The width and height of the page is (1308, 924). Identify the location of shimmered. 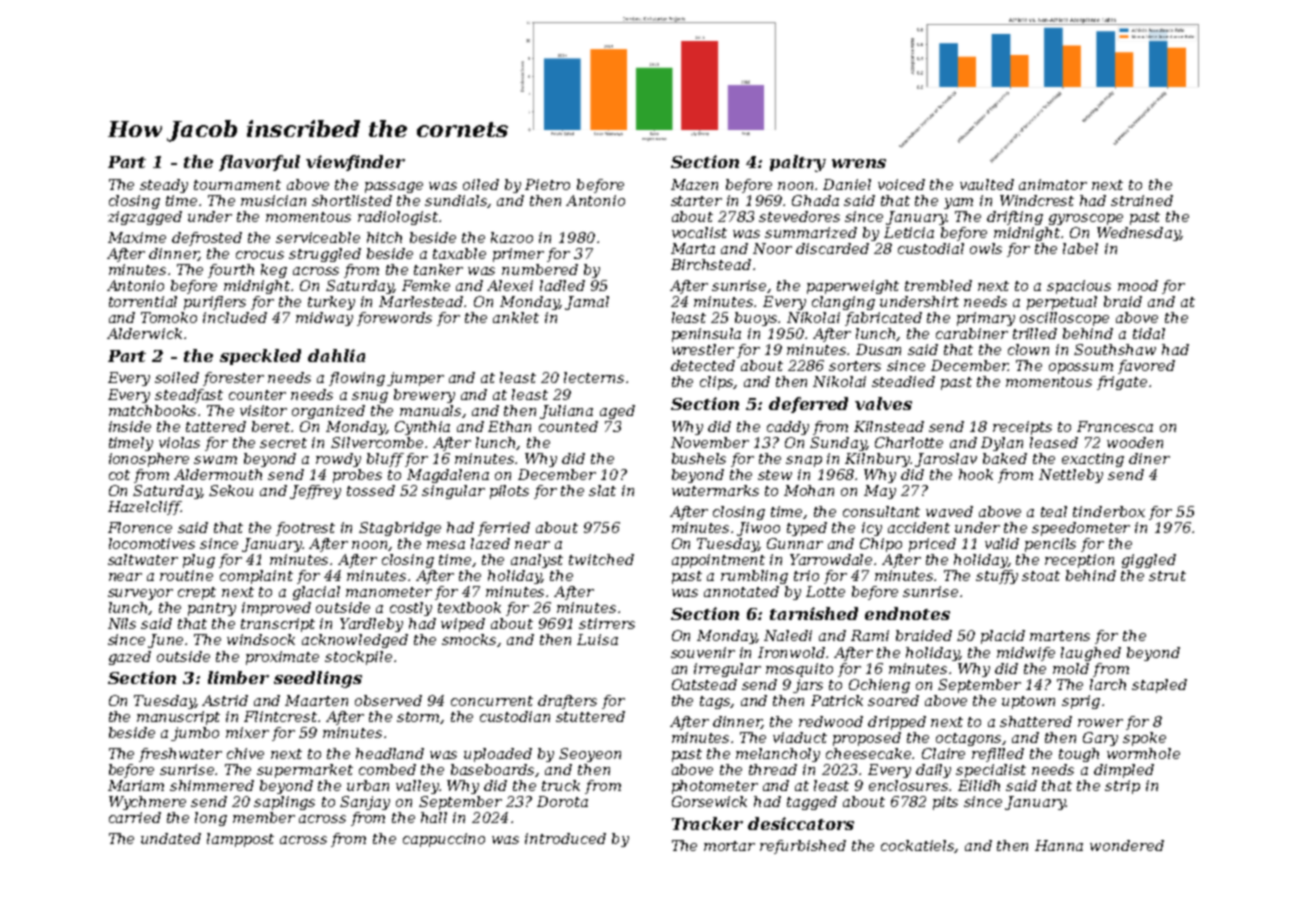
(212, 785).
